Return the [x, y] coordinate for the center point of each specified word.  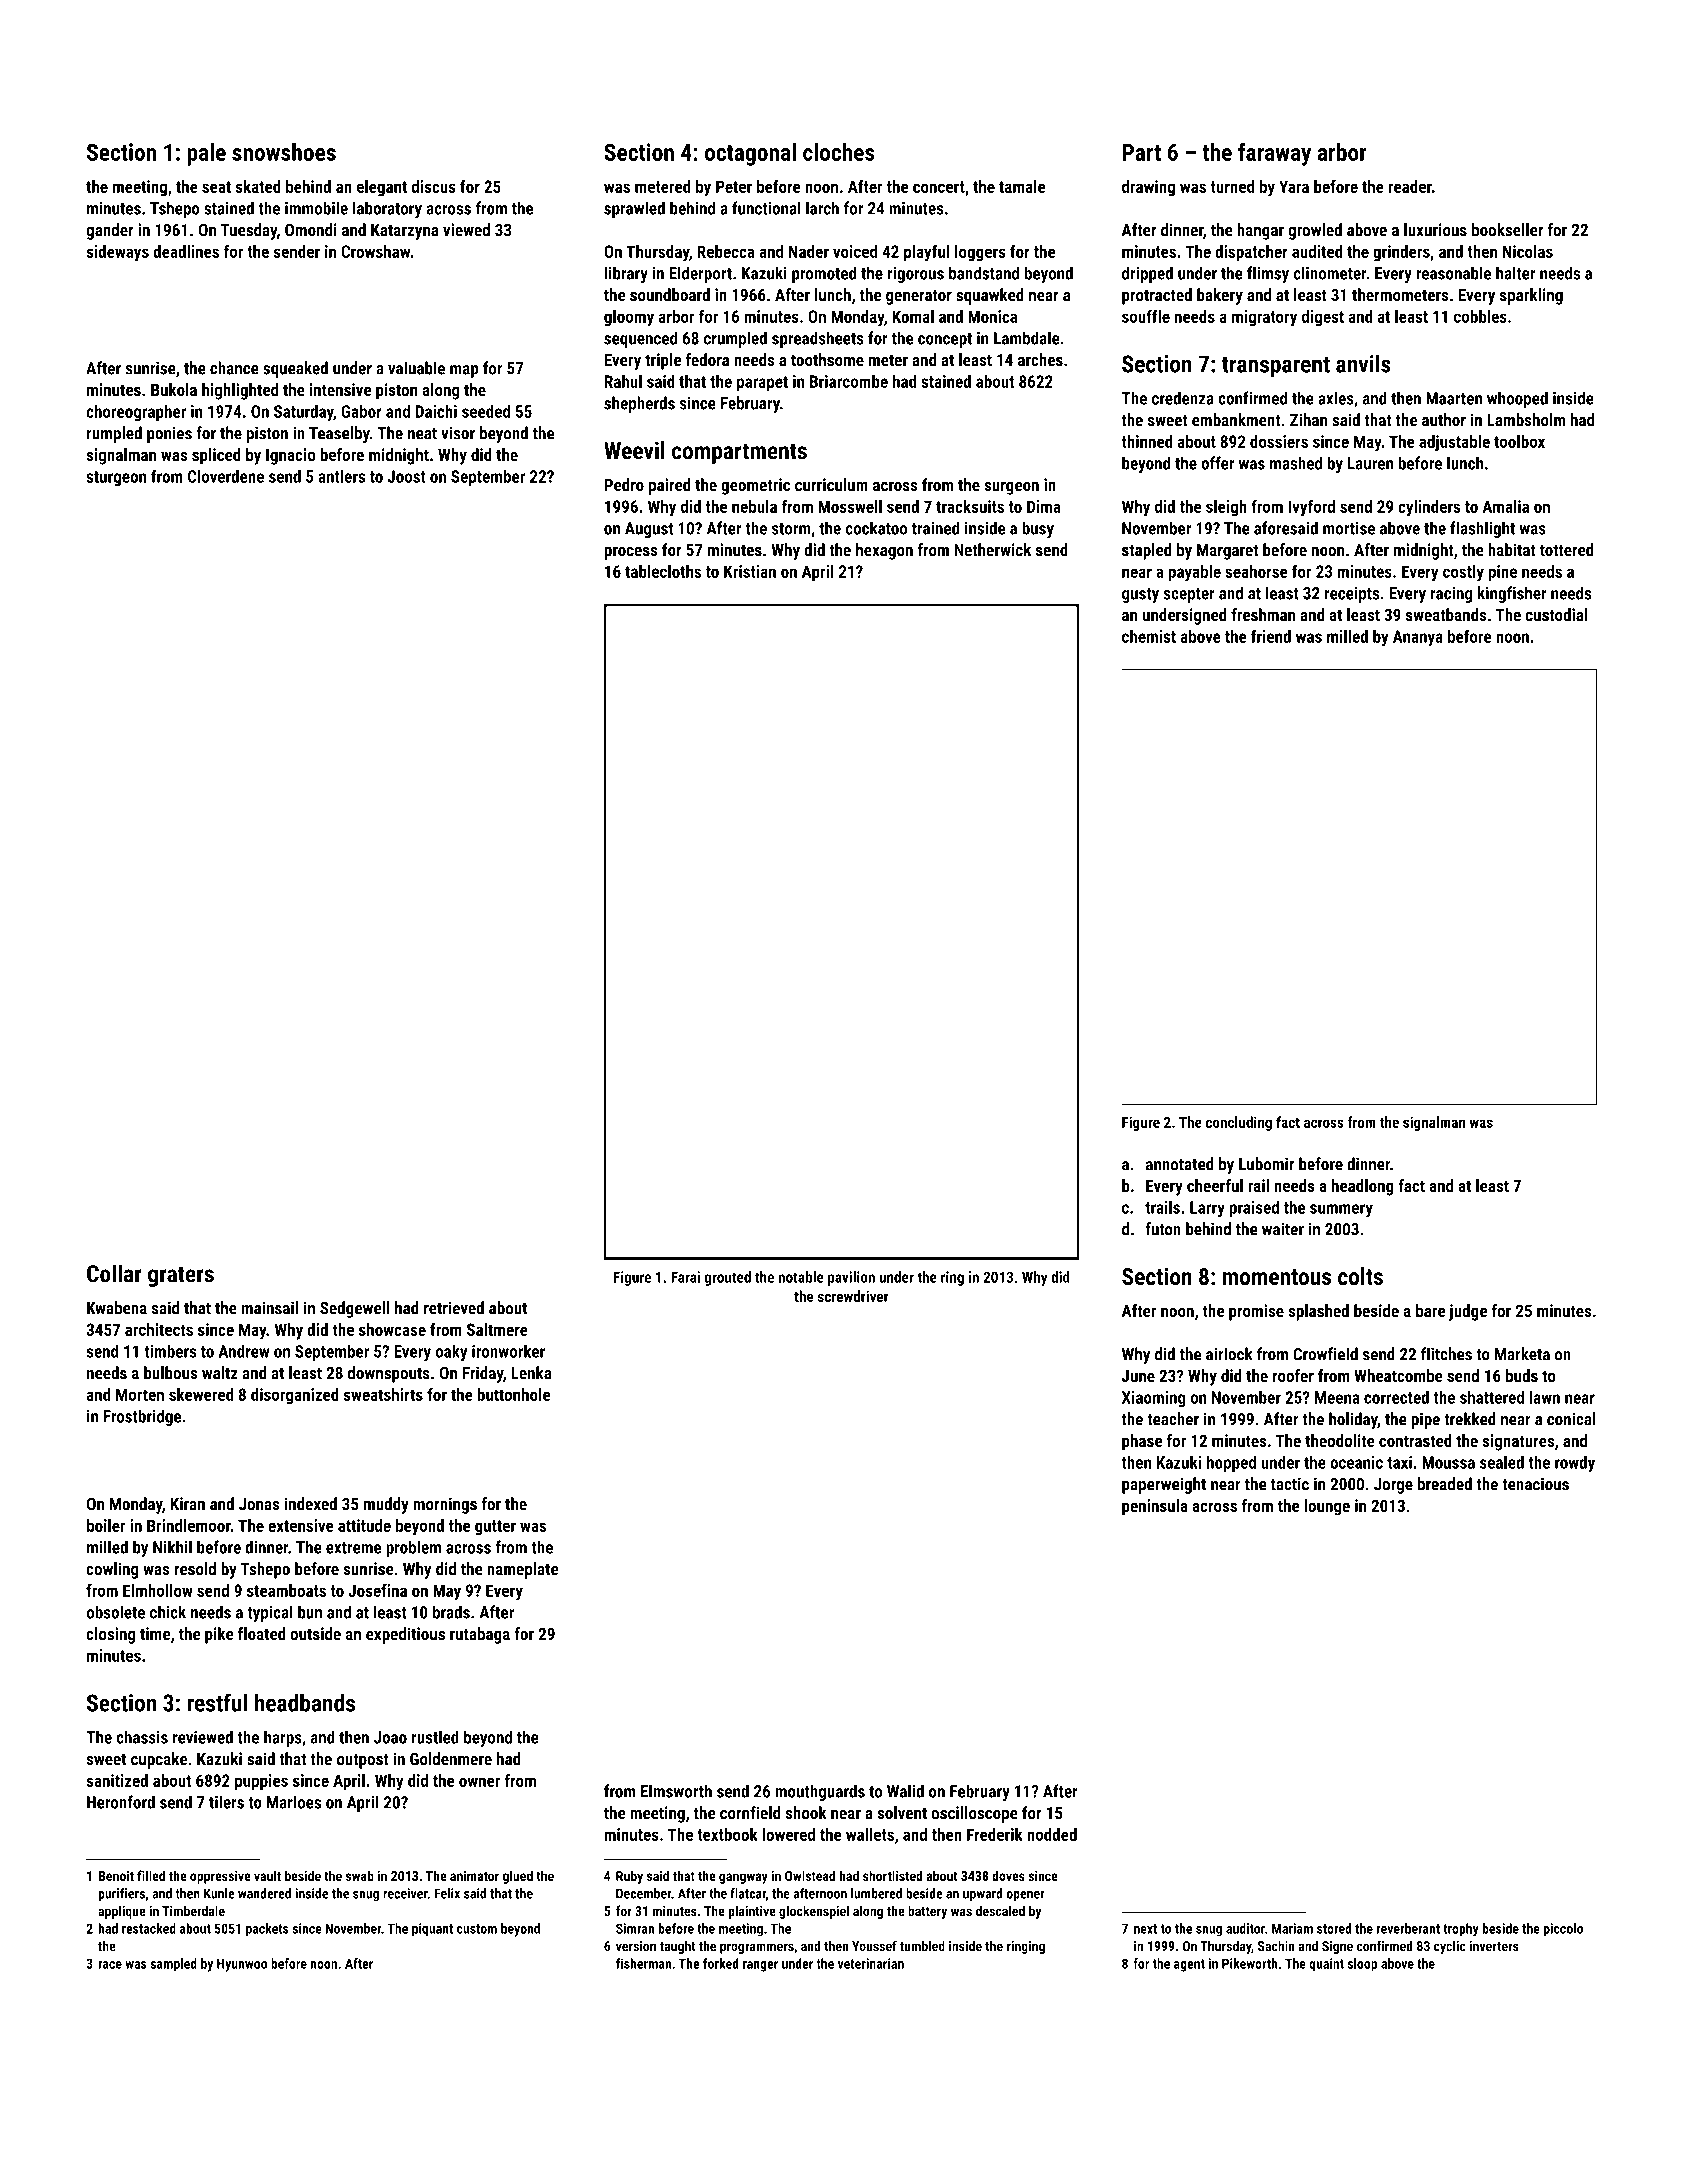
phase [1142, 1442]
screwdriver [853, 1296]
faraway [1274, 154]
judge [1468, 1312]
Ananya [1418, 638]
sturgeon [116, 478]
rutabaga [480, 1635]
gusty [1140, 595]
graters [181, 1276]
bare [1430, 1310]
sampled [173, 1965]
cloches [839, 152]
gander [110, 231]
